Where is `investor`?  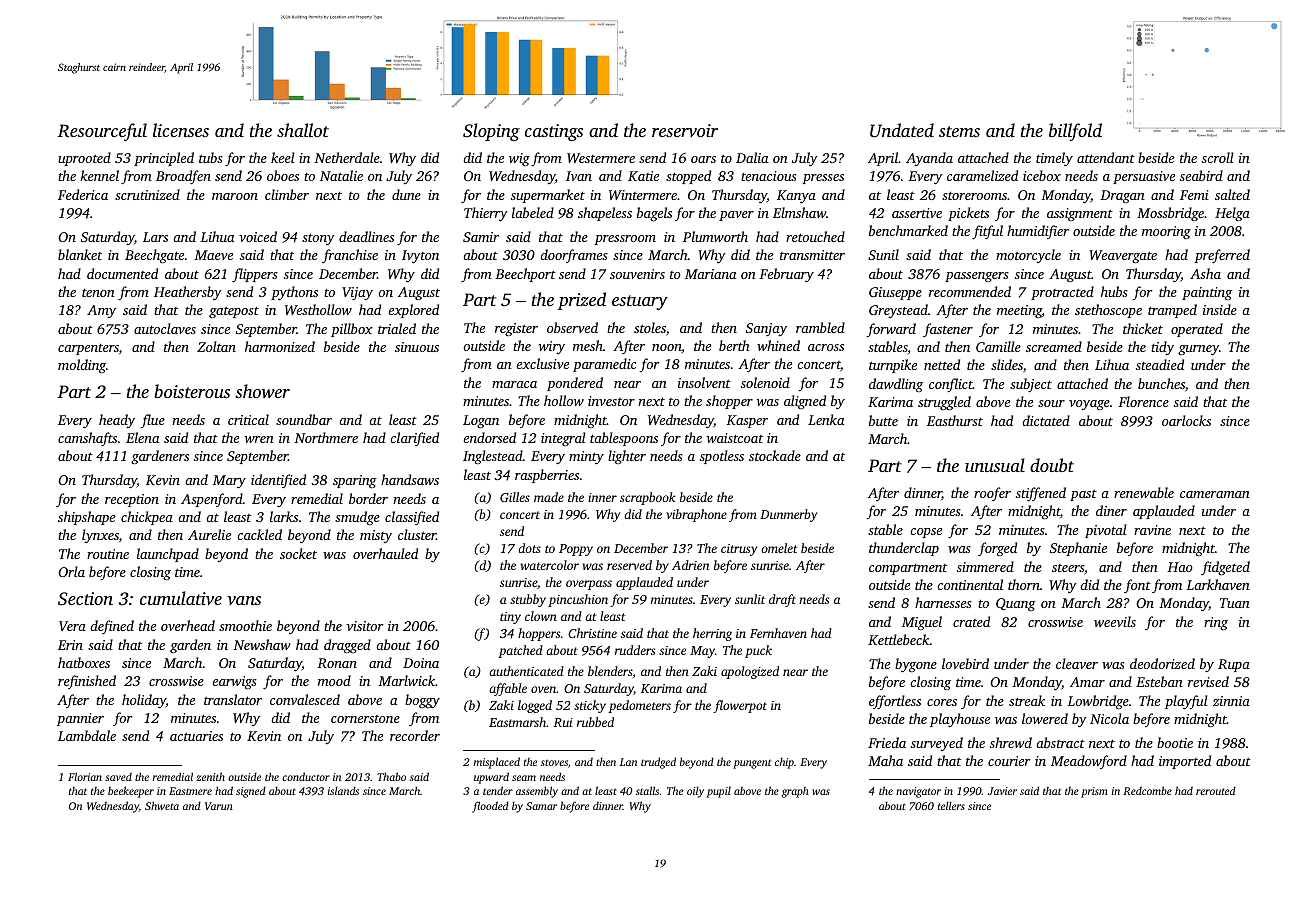 investor is located at coordinates (611, 401).
